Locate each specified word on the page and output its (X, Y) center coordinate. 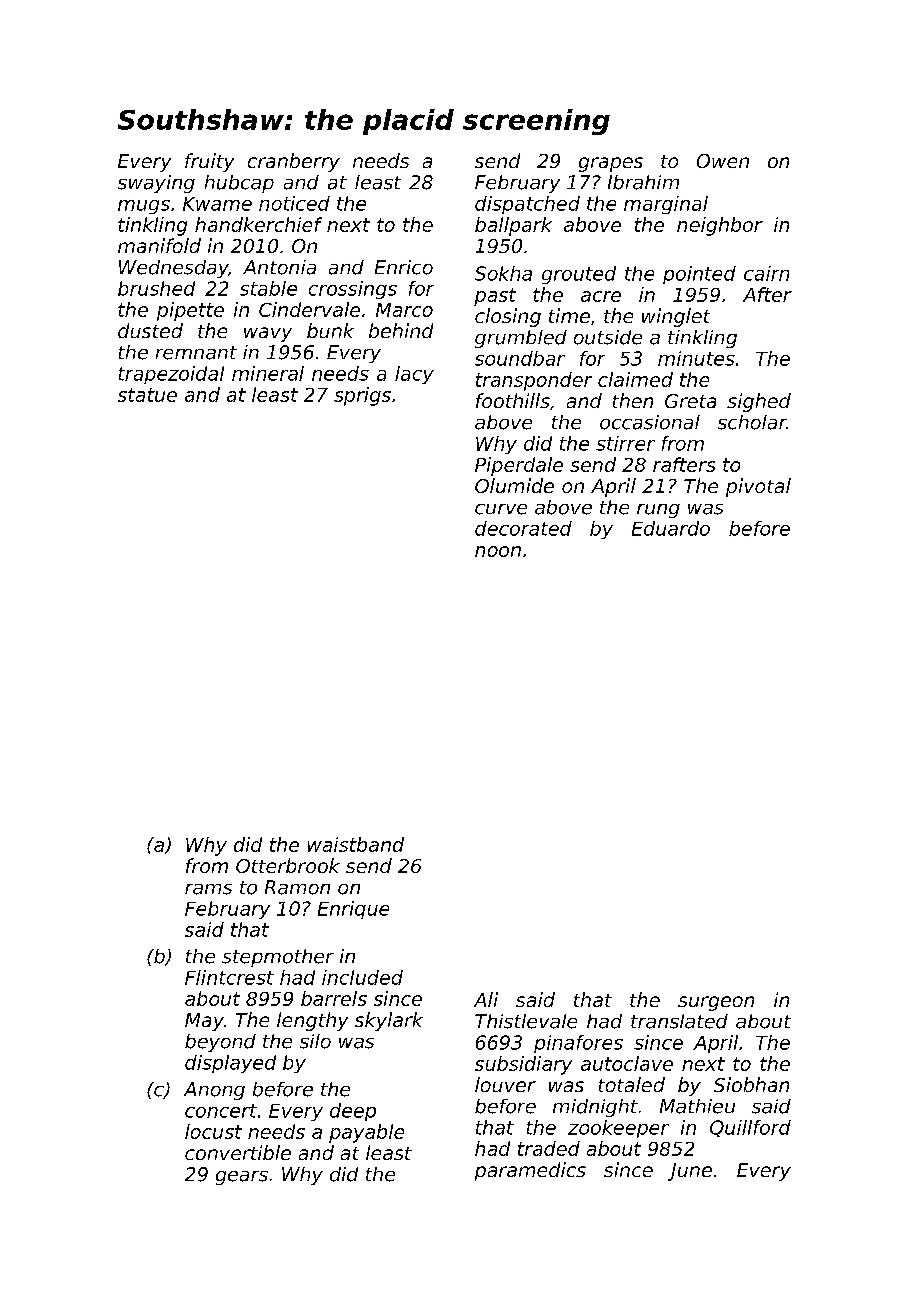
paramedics (530, 1171)
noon (498, 551)
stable (268, 288)
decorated (523, 528)
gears (242, 1178)
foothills (513, 400)
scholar (752, 422)
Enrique (353, 910)
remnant (196, 353)
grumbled (521, 339)
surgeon (716, 1003)
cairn (766, 273)
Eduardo (671, 528)
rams (208, 889)
